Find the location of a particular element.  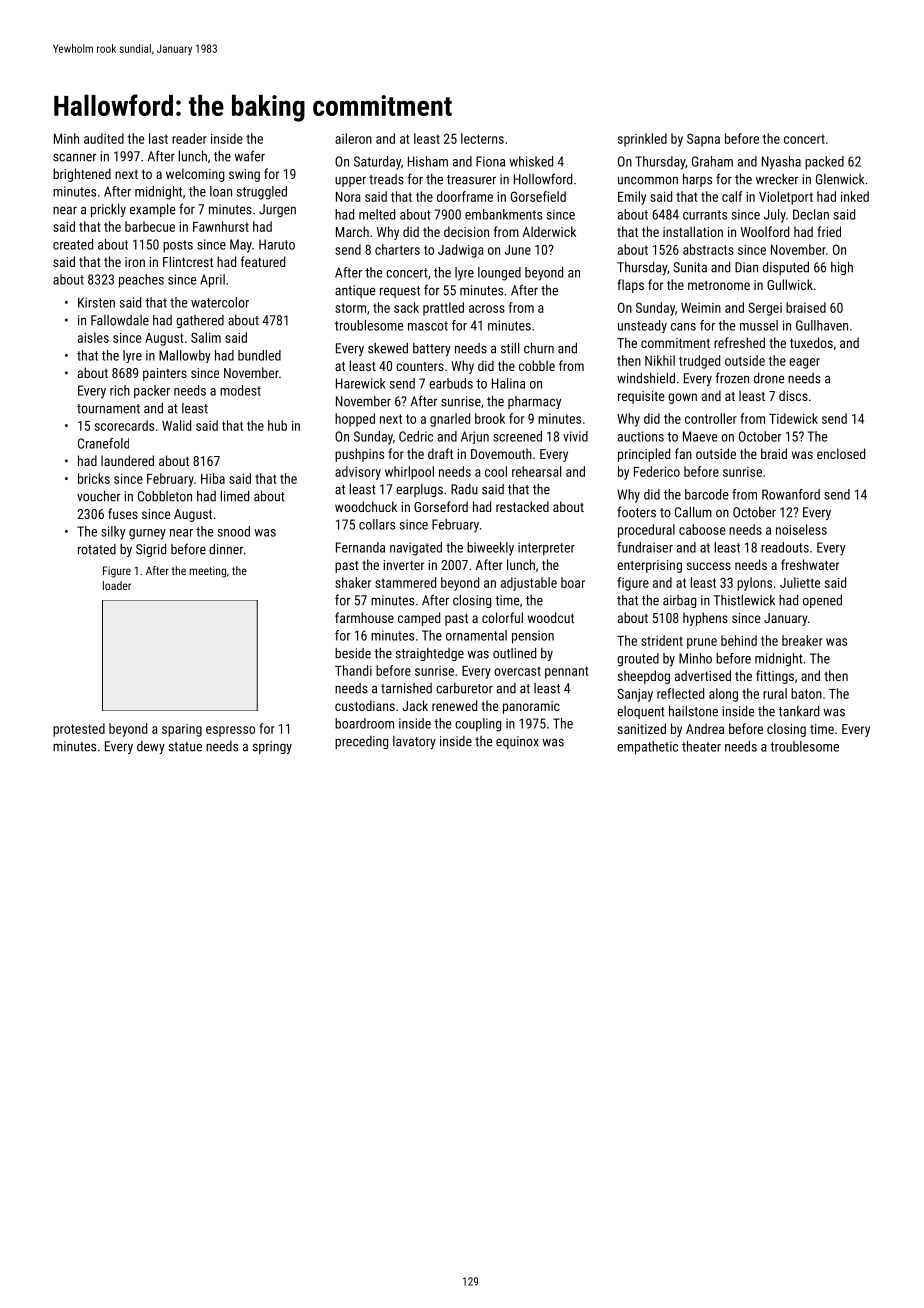

enclosed is located at coordinates (841, 453).
